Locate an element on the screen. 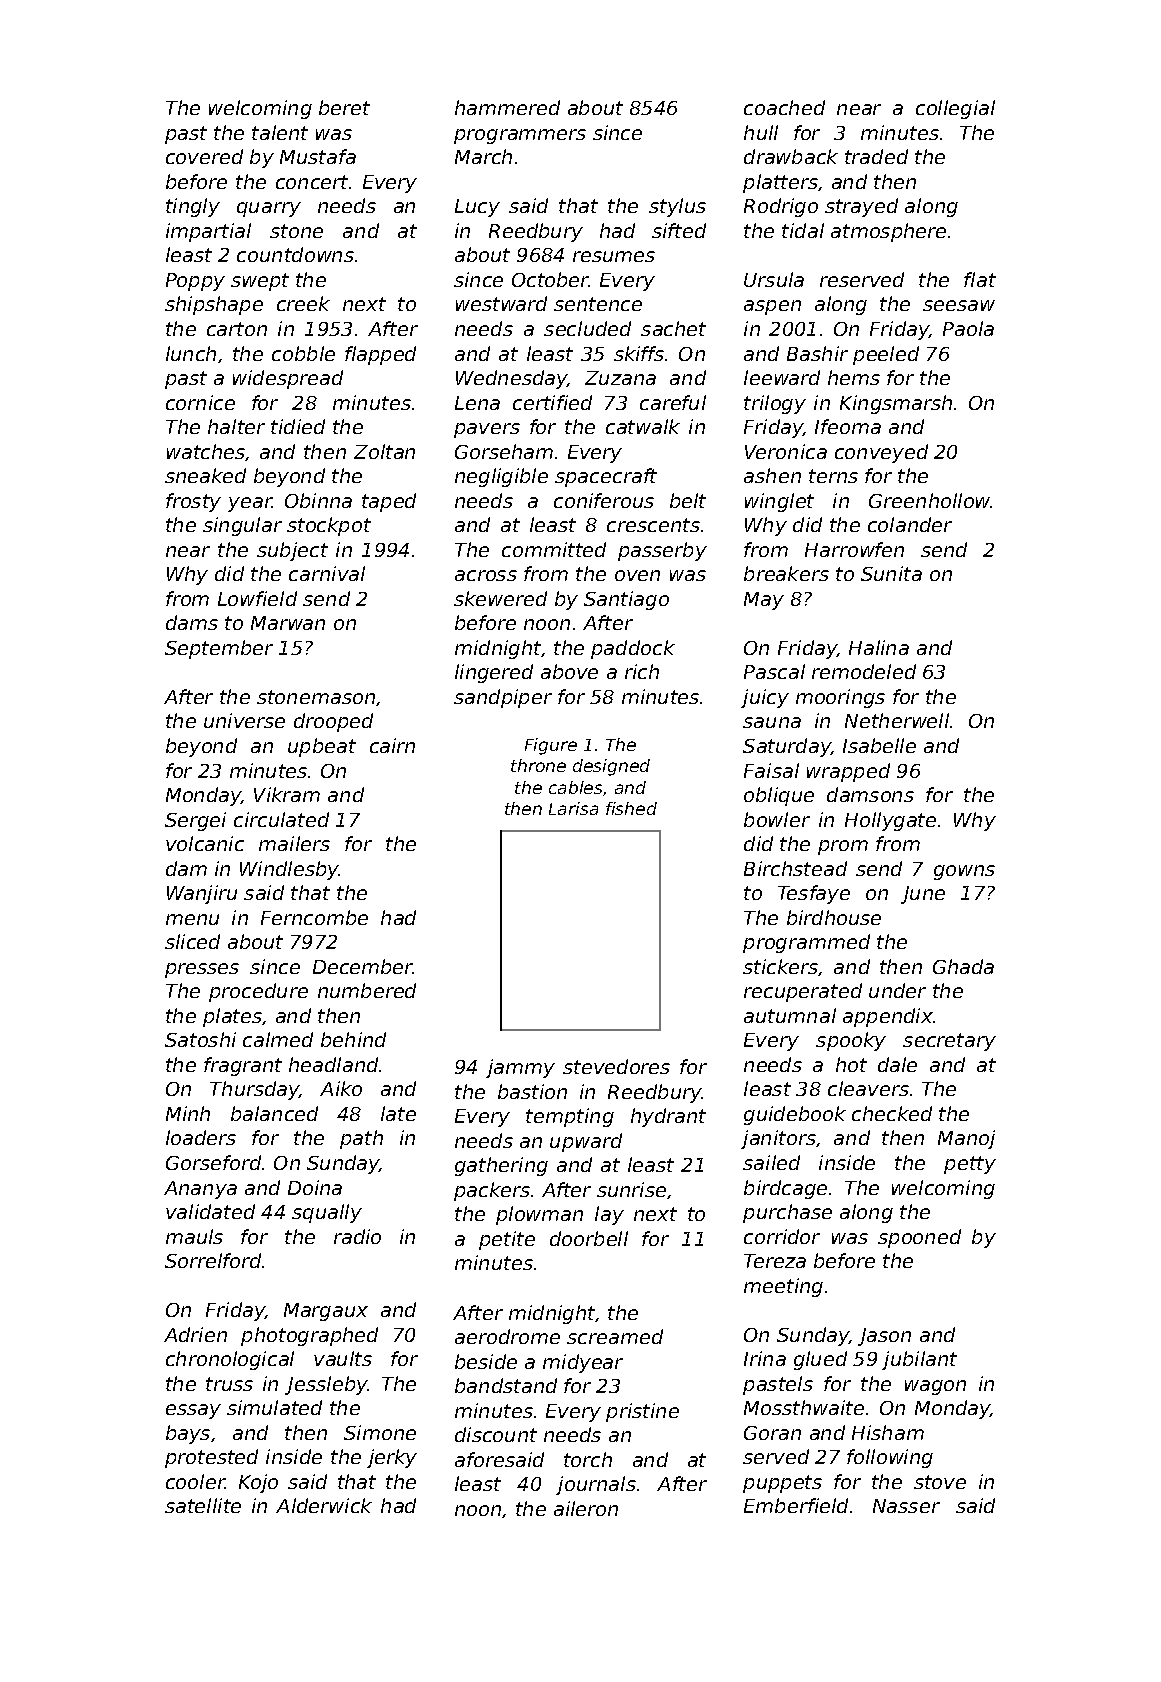  universe is located at coordinates (244, 720).
